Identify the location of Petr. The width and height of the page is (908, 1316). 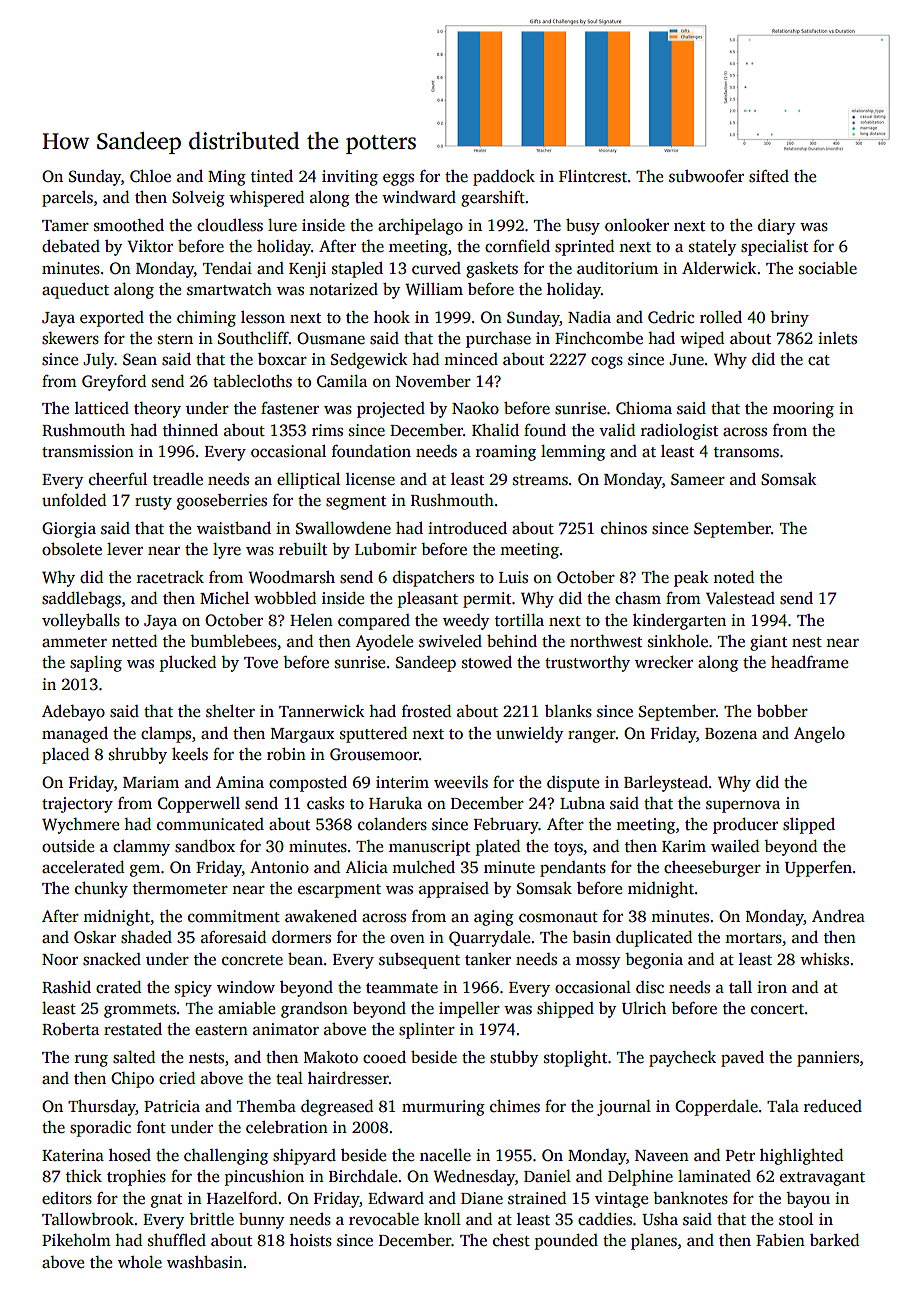
(740, 1155).
